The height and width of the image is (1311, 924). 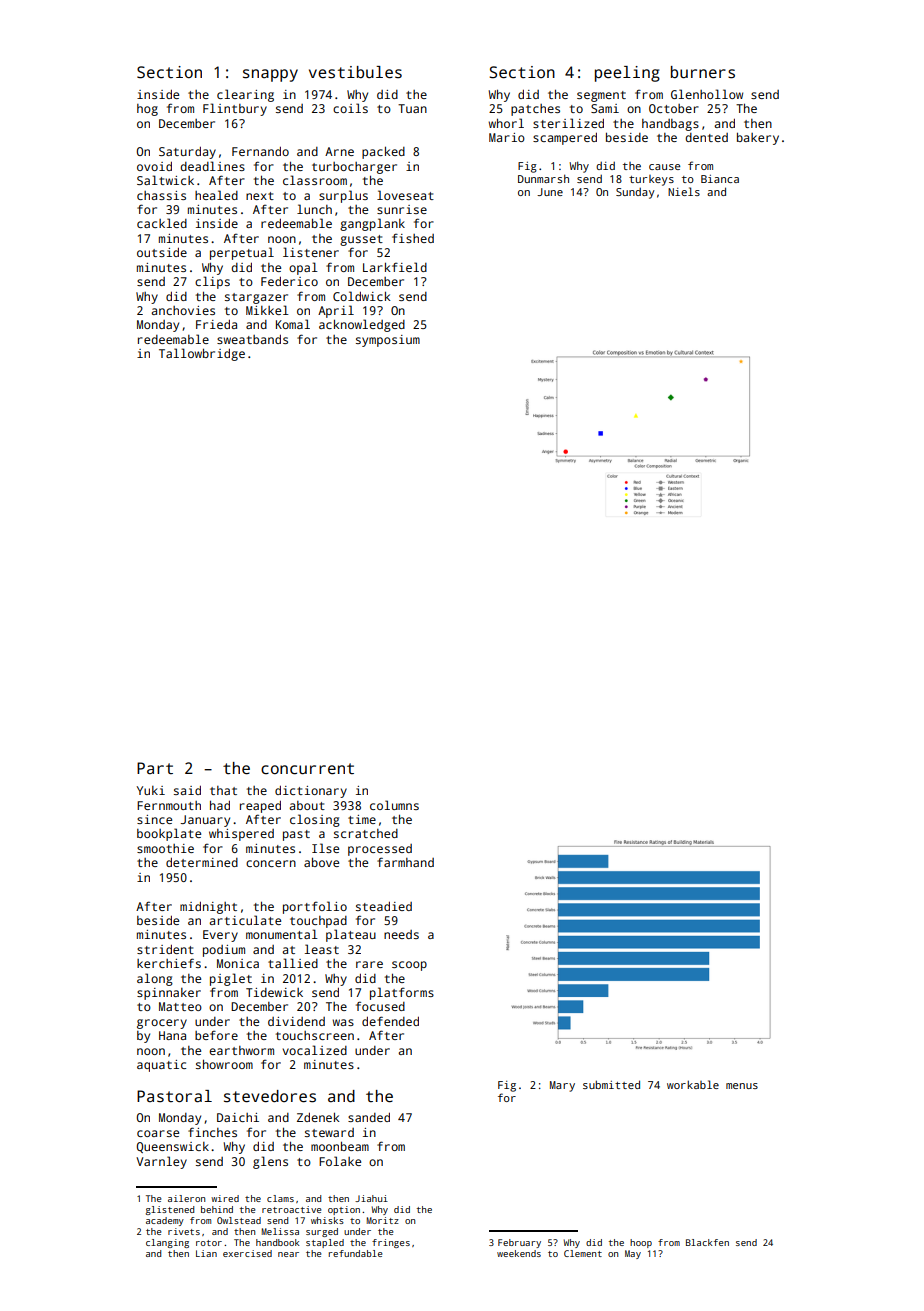 I want to click on burners, so click(x=703, y=72).
